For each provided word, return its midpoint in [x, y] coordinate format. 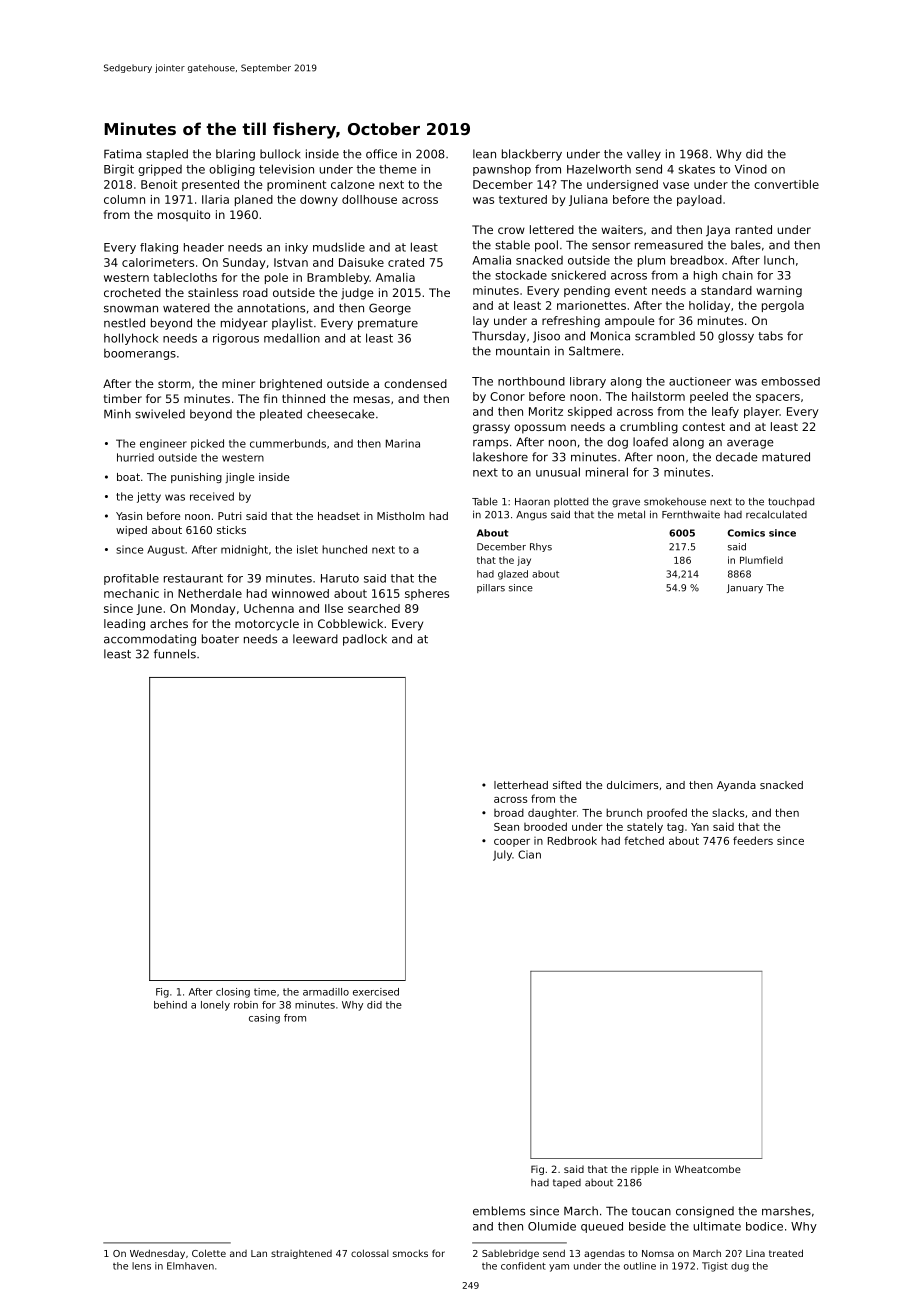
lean [484, 154]
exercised [376, 992]
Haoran [532, 502]
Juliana [588, 200]
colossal [370, 1253]
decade [736, 457]
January [745, 588]
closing [233, 993]
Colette [209, 1253]
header [204, 247]
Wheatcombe [708, 1169]
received [212, 496]
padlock [365, 640]
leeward [315, 639]
